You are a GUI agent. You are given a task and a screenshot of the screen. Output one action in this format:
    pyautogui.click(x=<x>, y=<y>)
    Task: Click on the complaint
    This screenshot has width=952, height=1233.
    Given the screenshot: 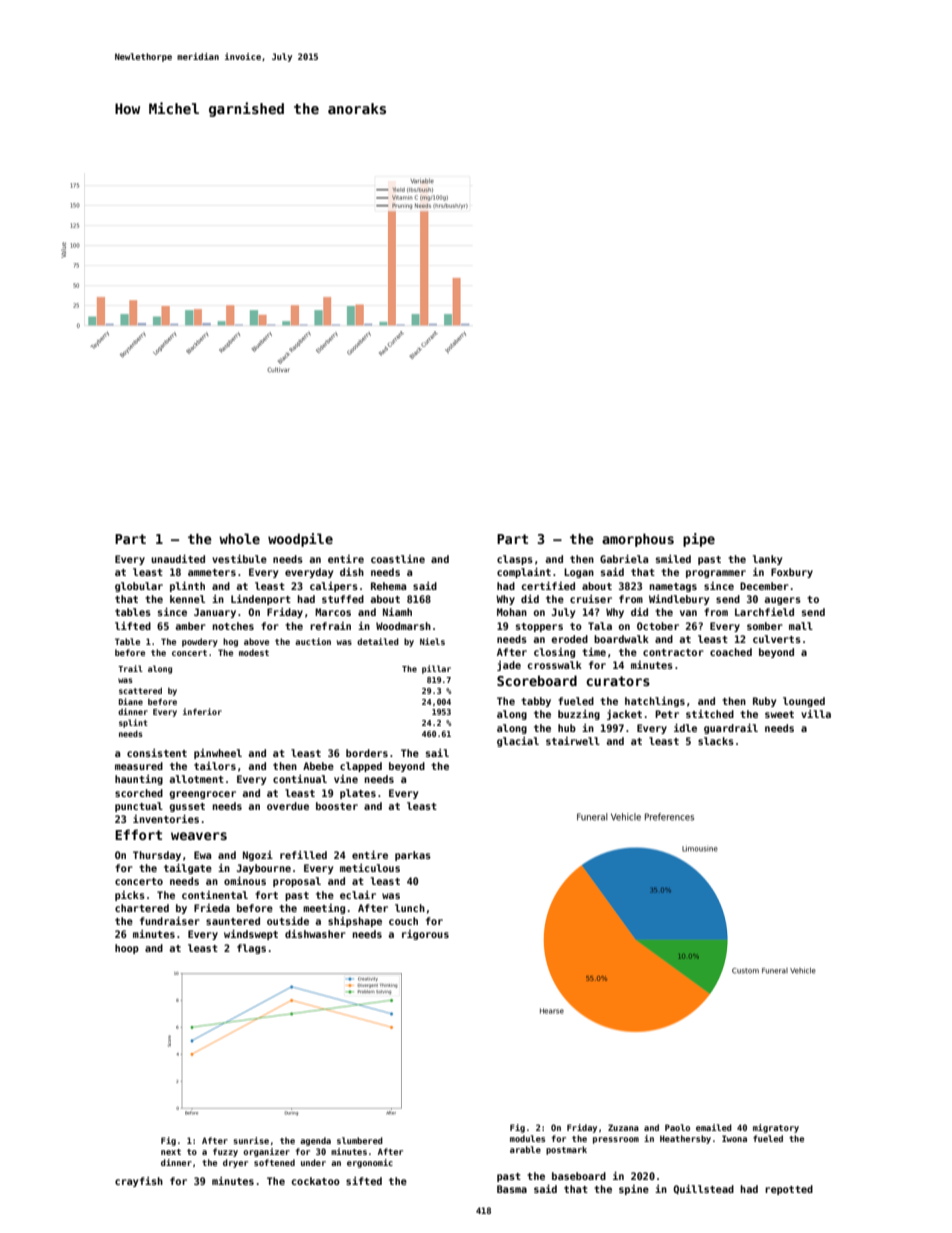 What is the action you would take?
    pyautogui.click(x=524, y=573)
